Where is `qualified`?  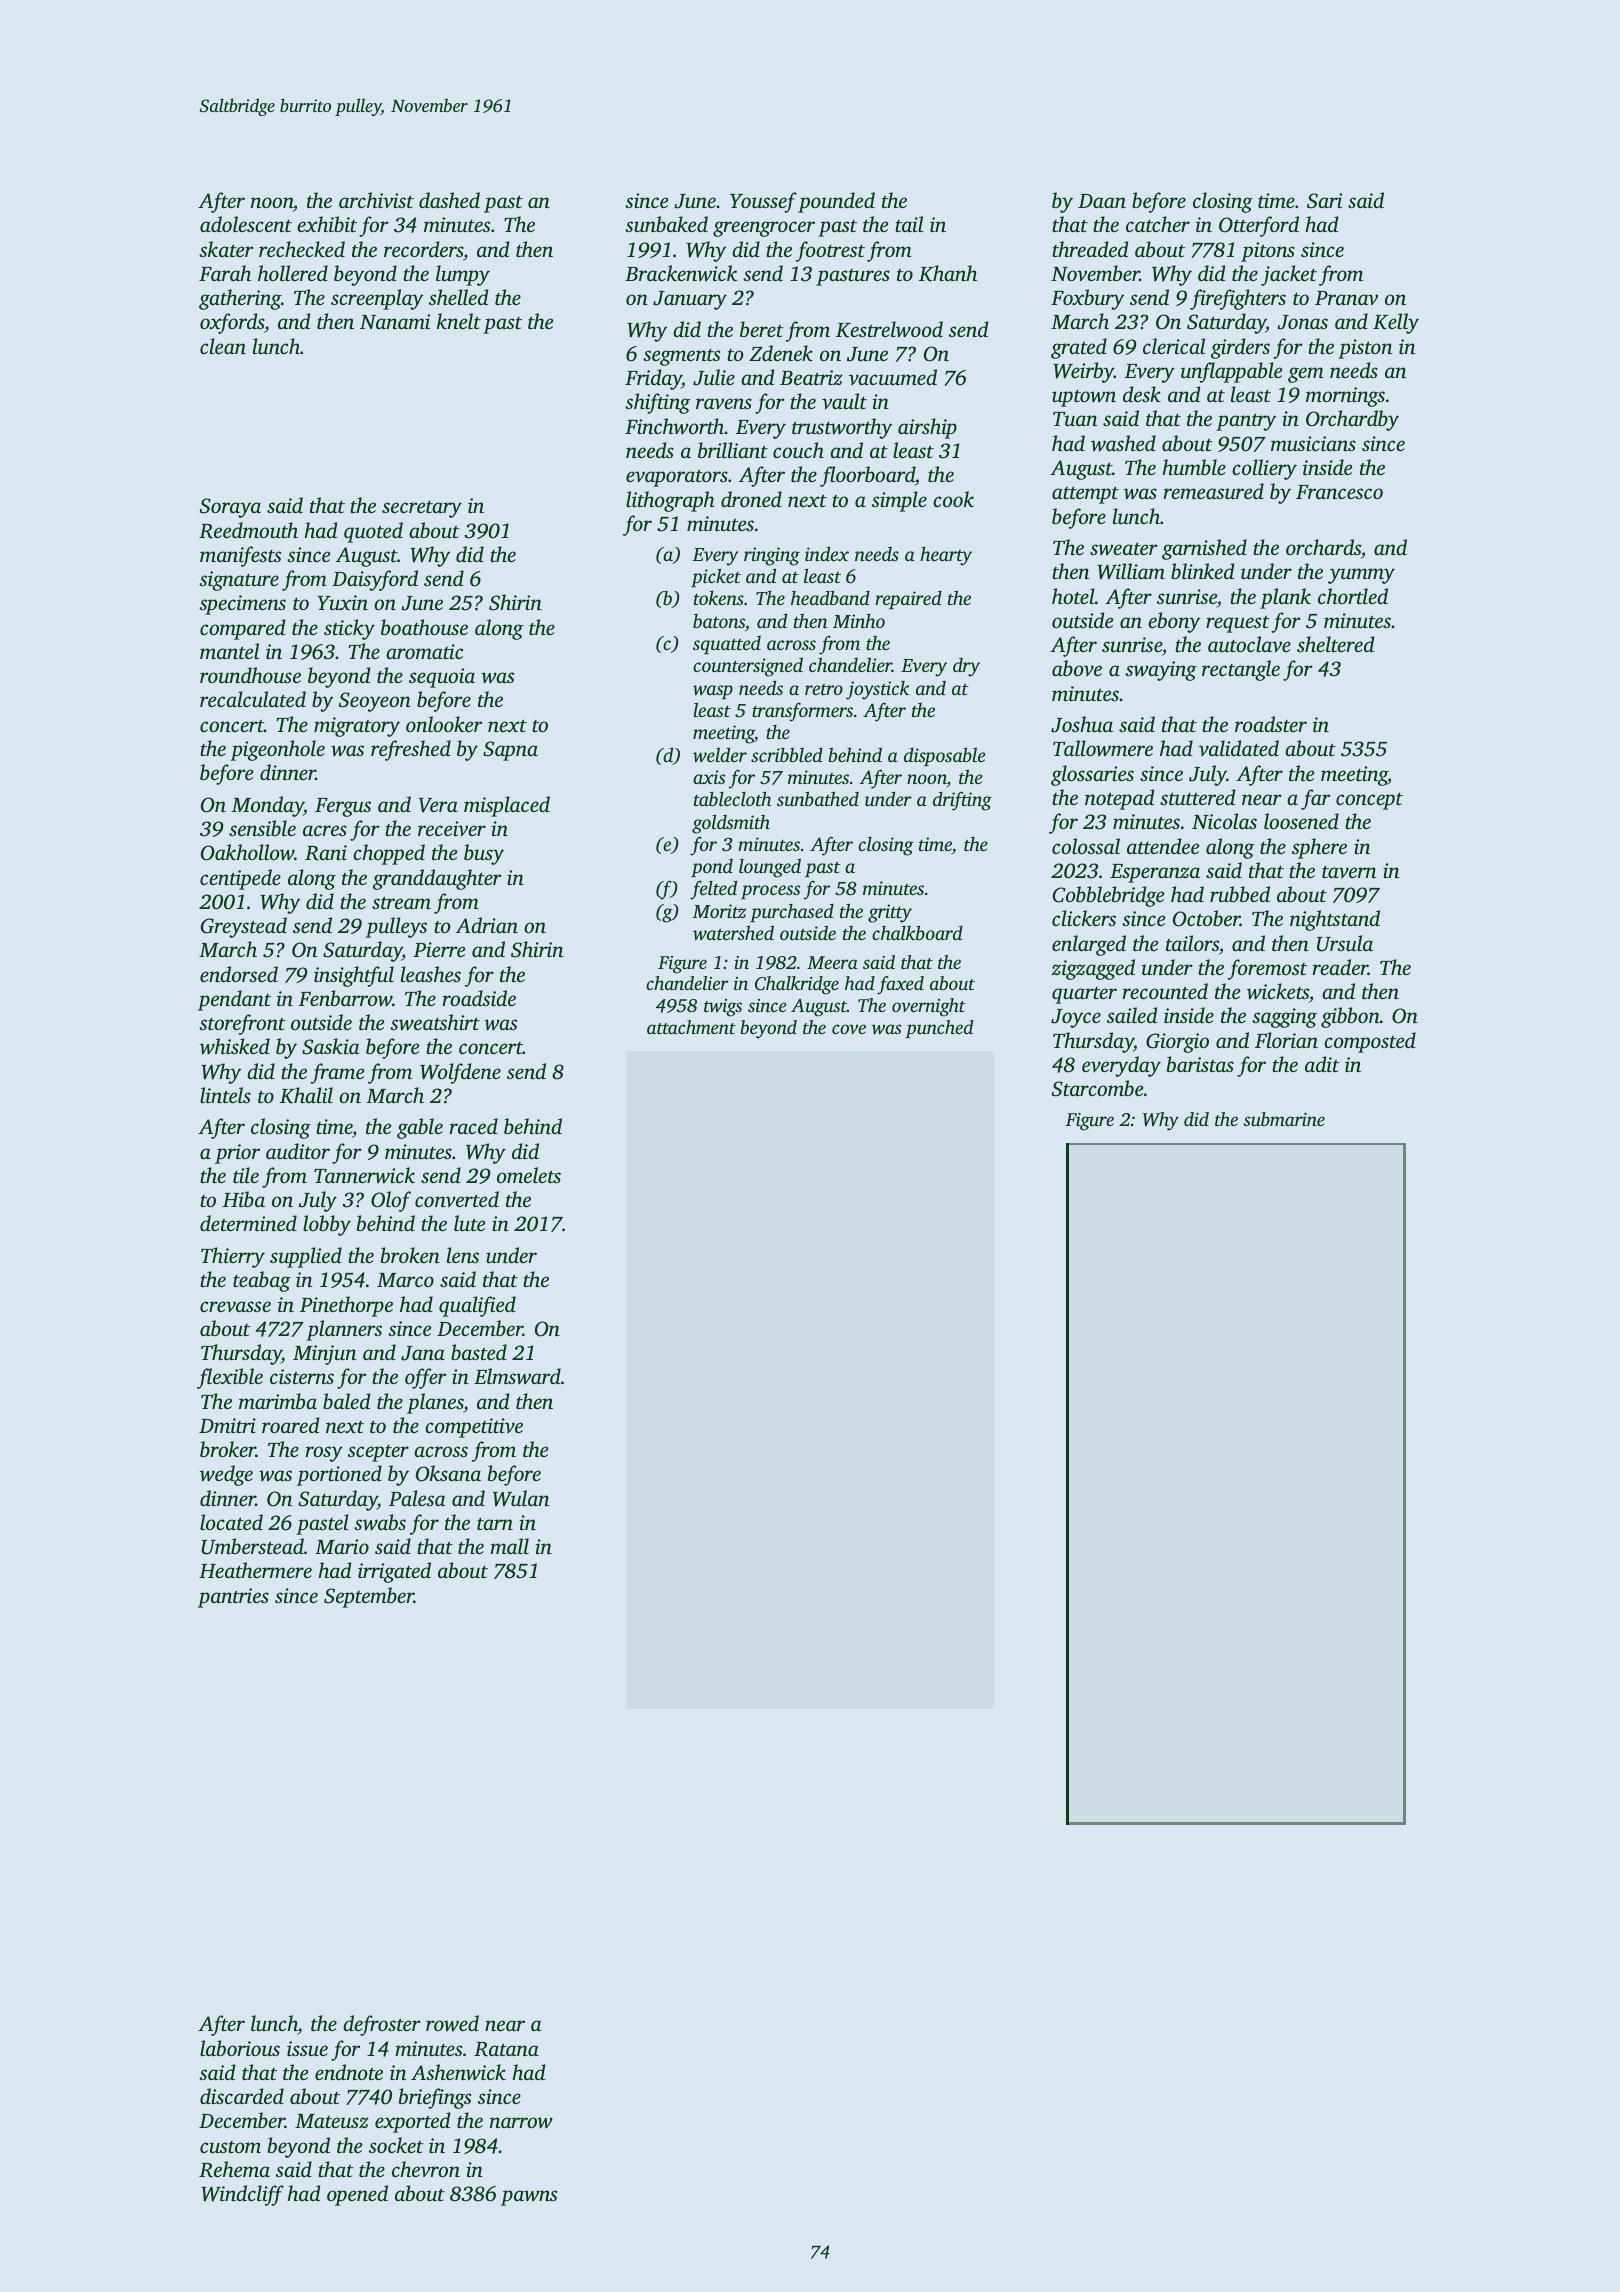 qualified is located at coordinates (477, 1306).
